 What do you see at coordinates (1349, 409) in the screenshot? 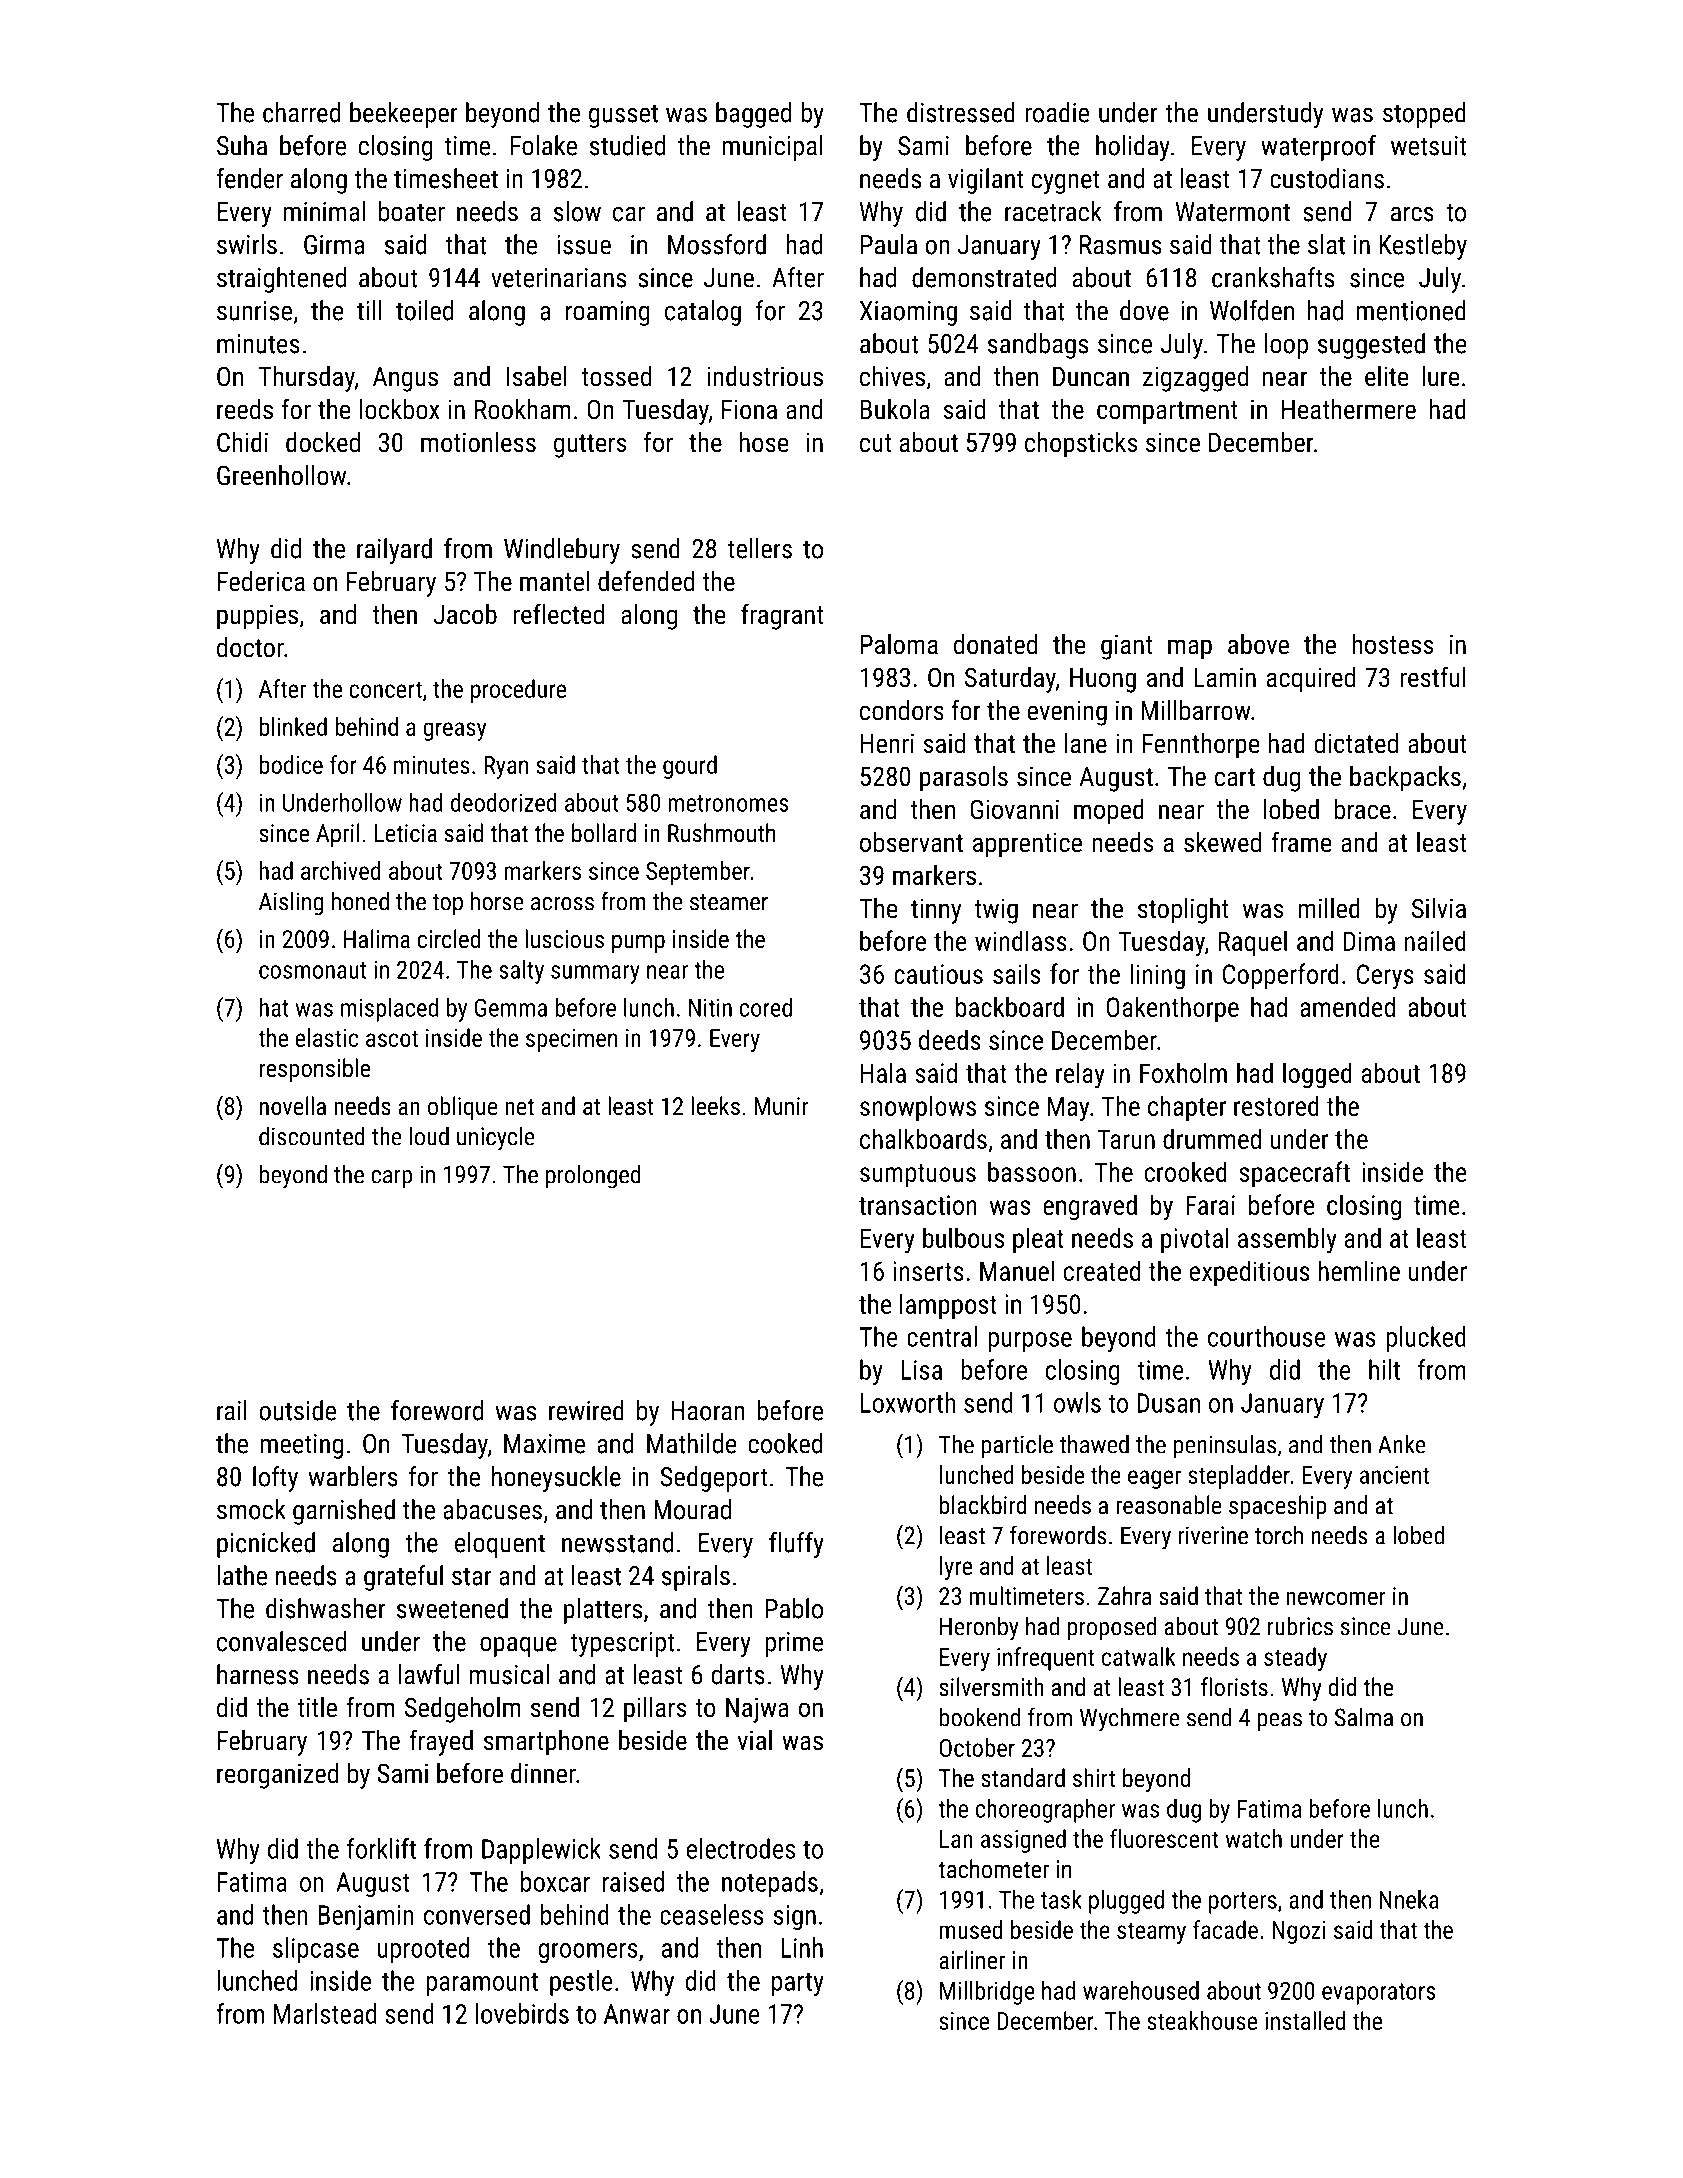
I see `Heathermere` at bounding box center [1349, 409].
